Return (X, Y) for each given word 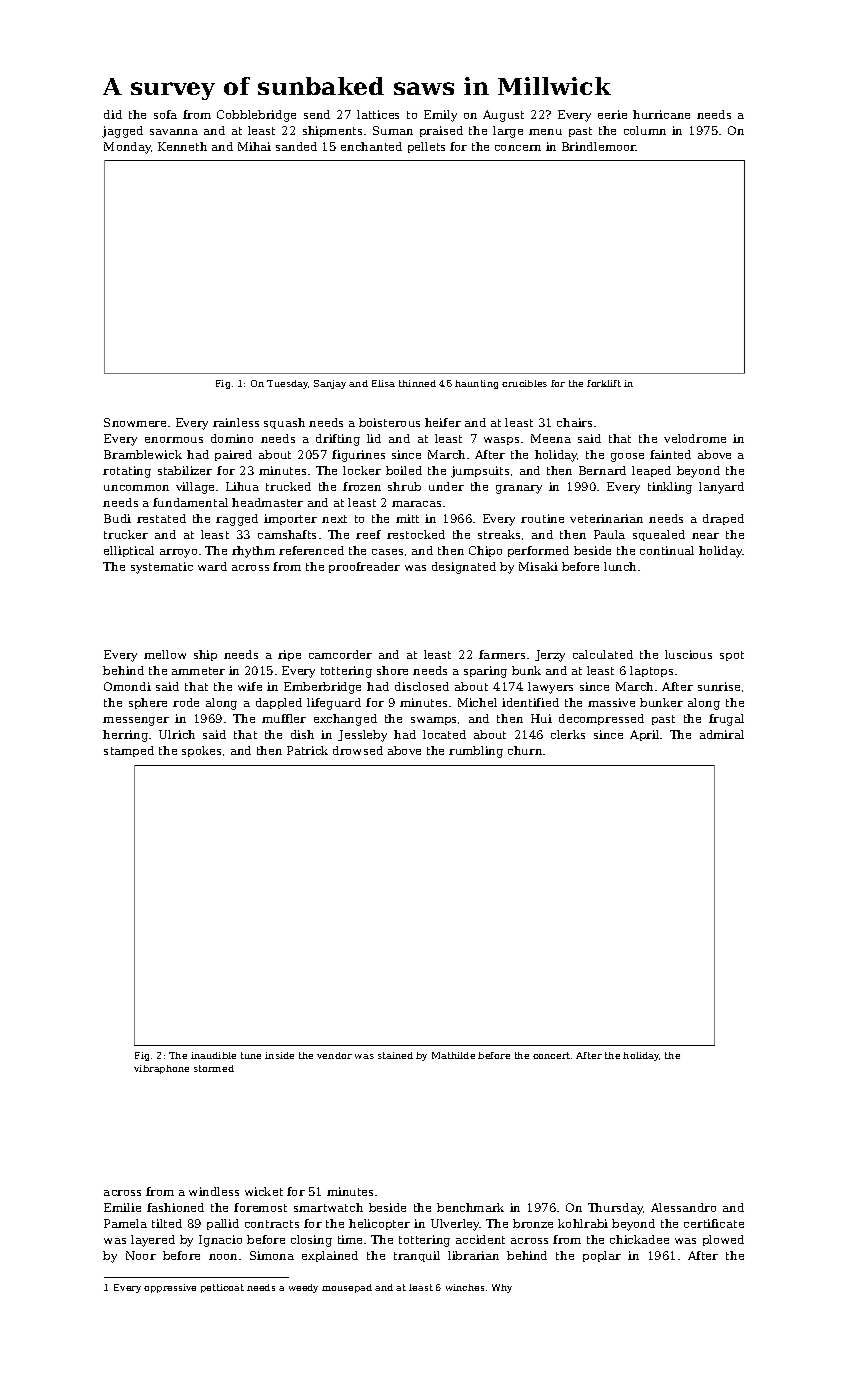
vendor (334, 1055)
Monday (127, 148)
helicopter (379, 1224)
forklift (604, 383)
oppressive (170, 1288)
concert (551, 1055)
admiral (722, 734)
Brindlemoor (599, 146)
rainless (236, 422)
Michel (477, 702)
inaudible (213, 1055)
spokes (201, 751)
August (503, 116)
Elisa (383, 383)
